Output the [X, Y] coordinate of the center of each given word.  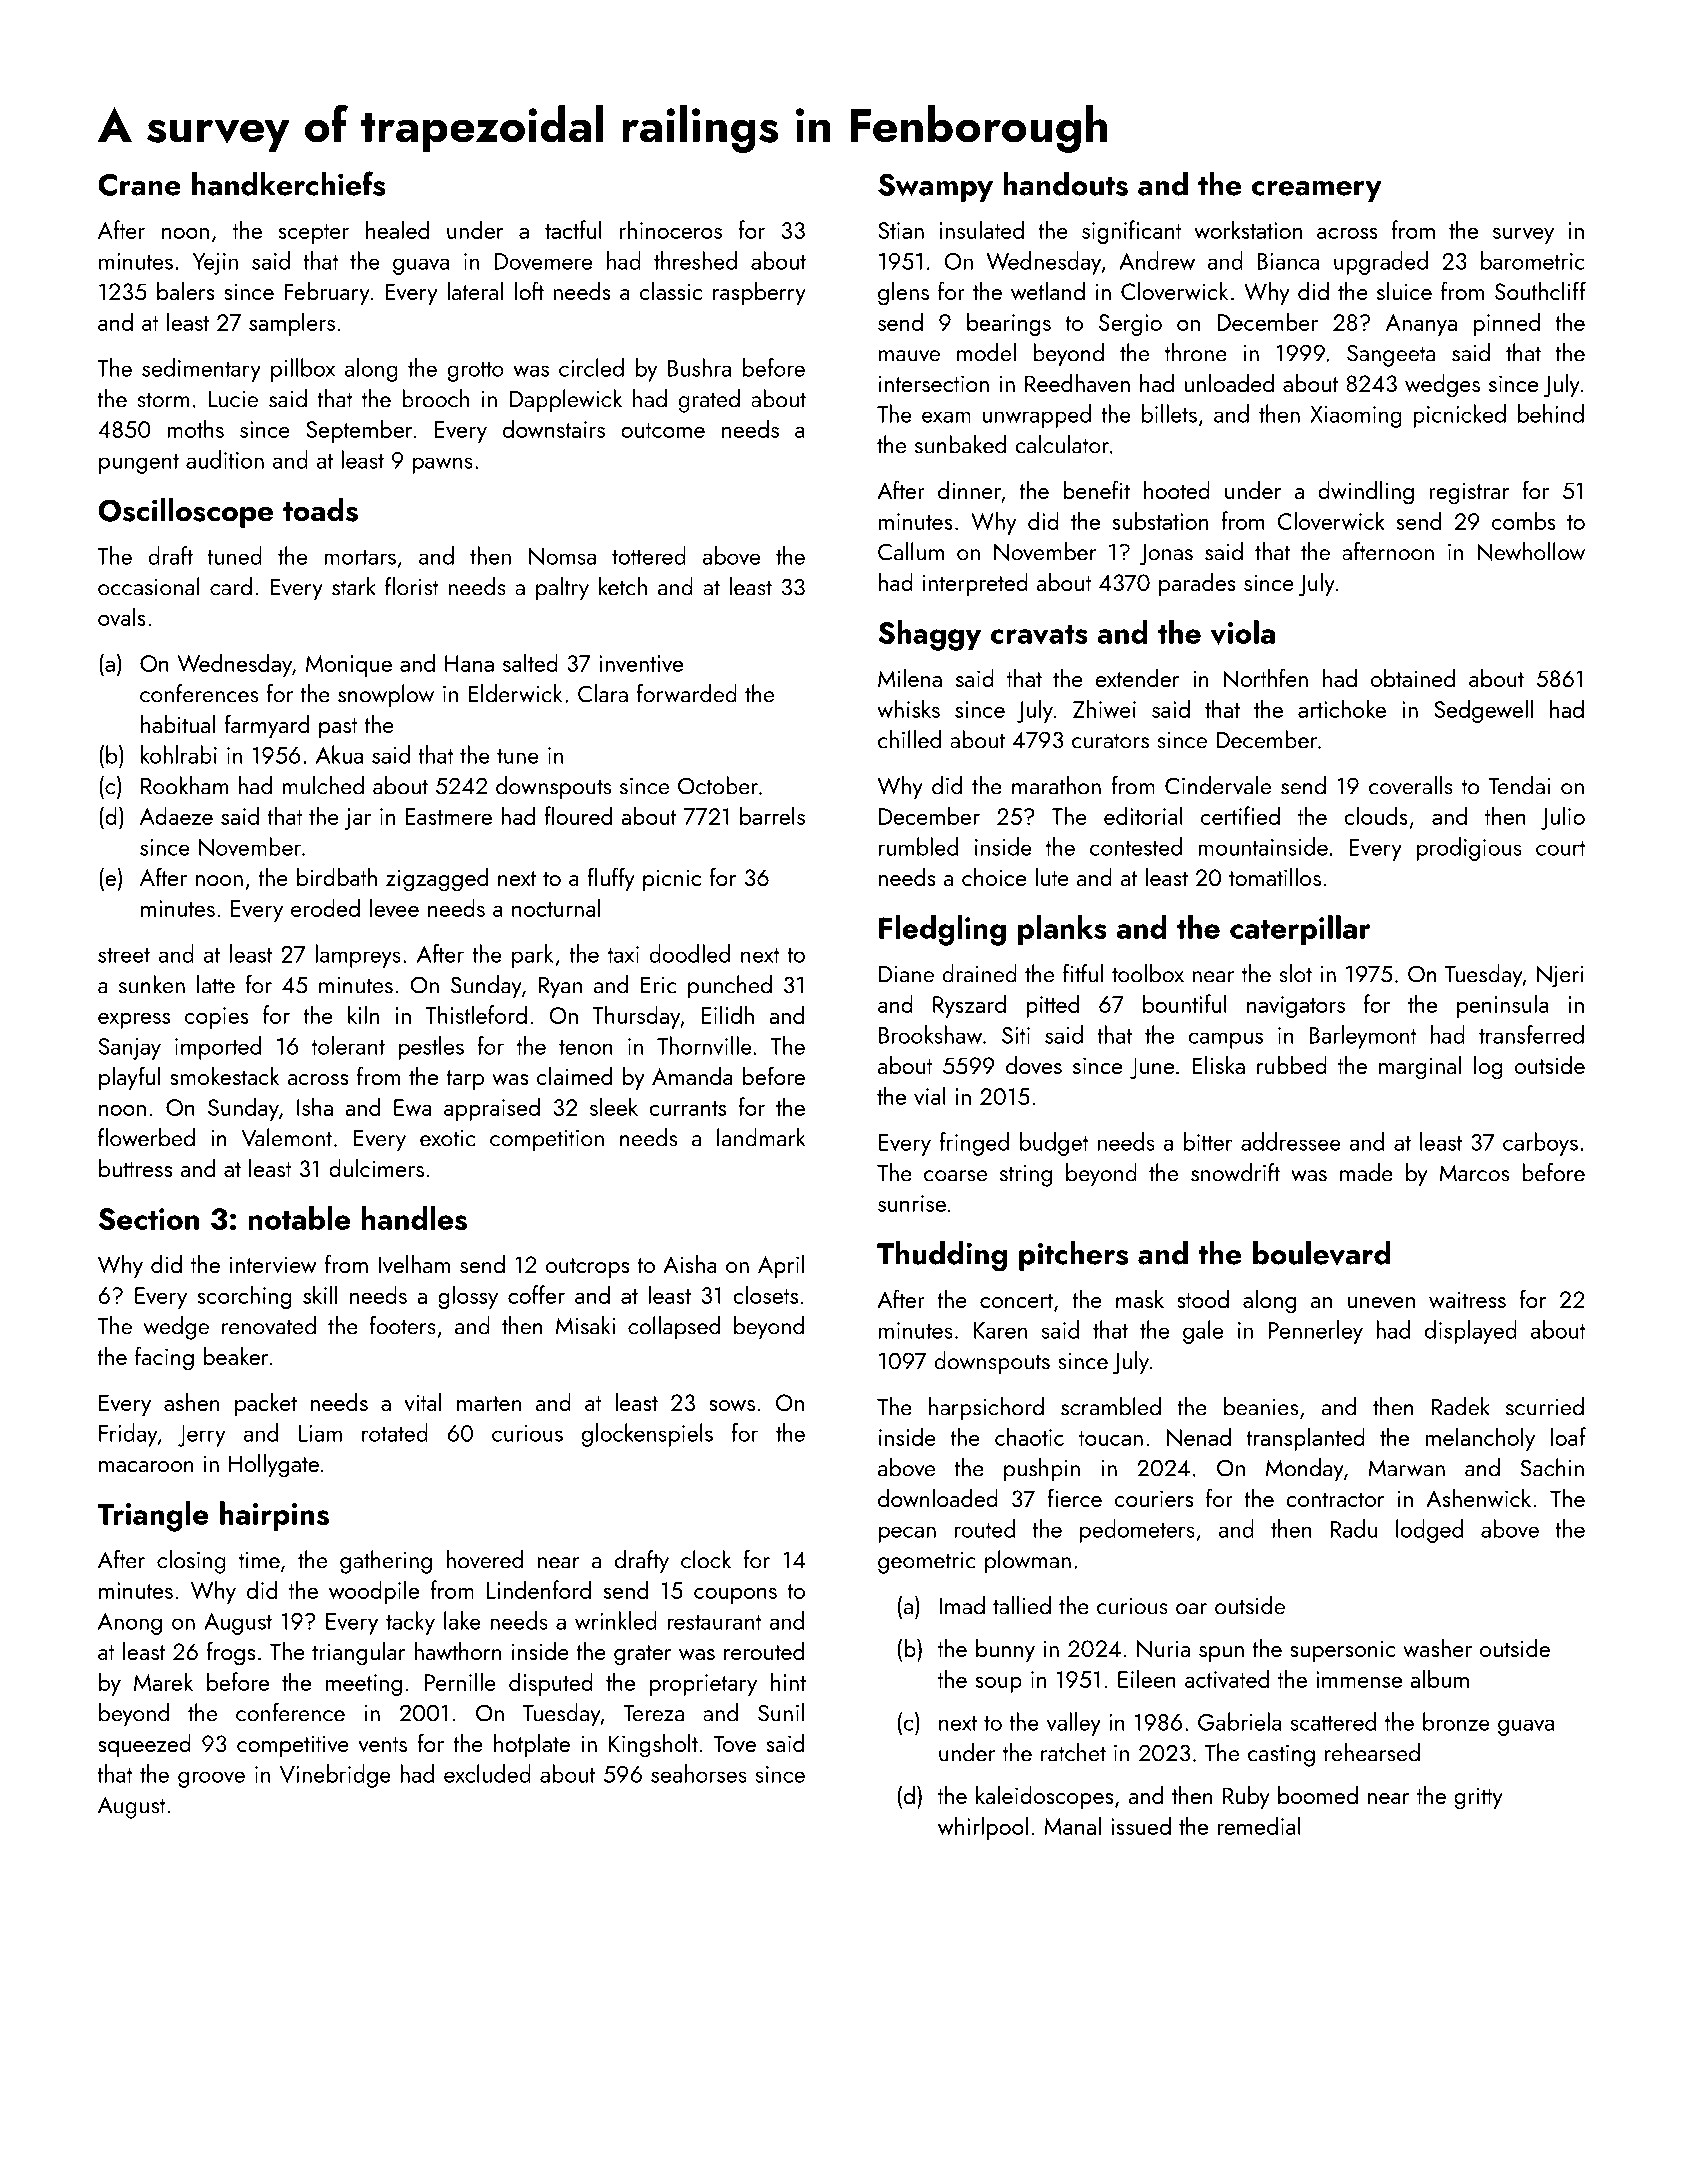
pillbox [303, 370]
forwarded [687, 693]
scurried [1545, 1406]
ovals [122, 616]
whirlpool [983, 1828]
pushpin [1042, 1470]
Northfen [1265, 678]
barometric [1533, 260]
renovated [269, 1325]
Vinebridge [335, 1776]
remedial [1259, 1825]
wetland [1048, 291]
